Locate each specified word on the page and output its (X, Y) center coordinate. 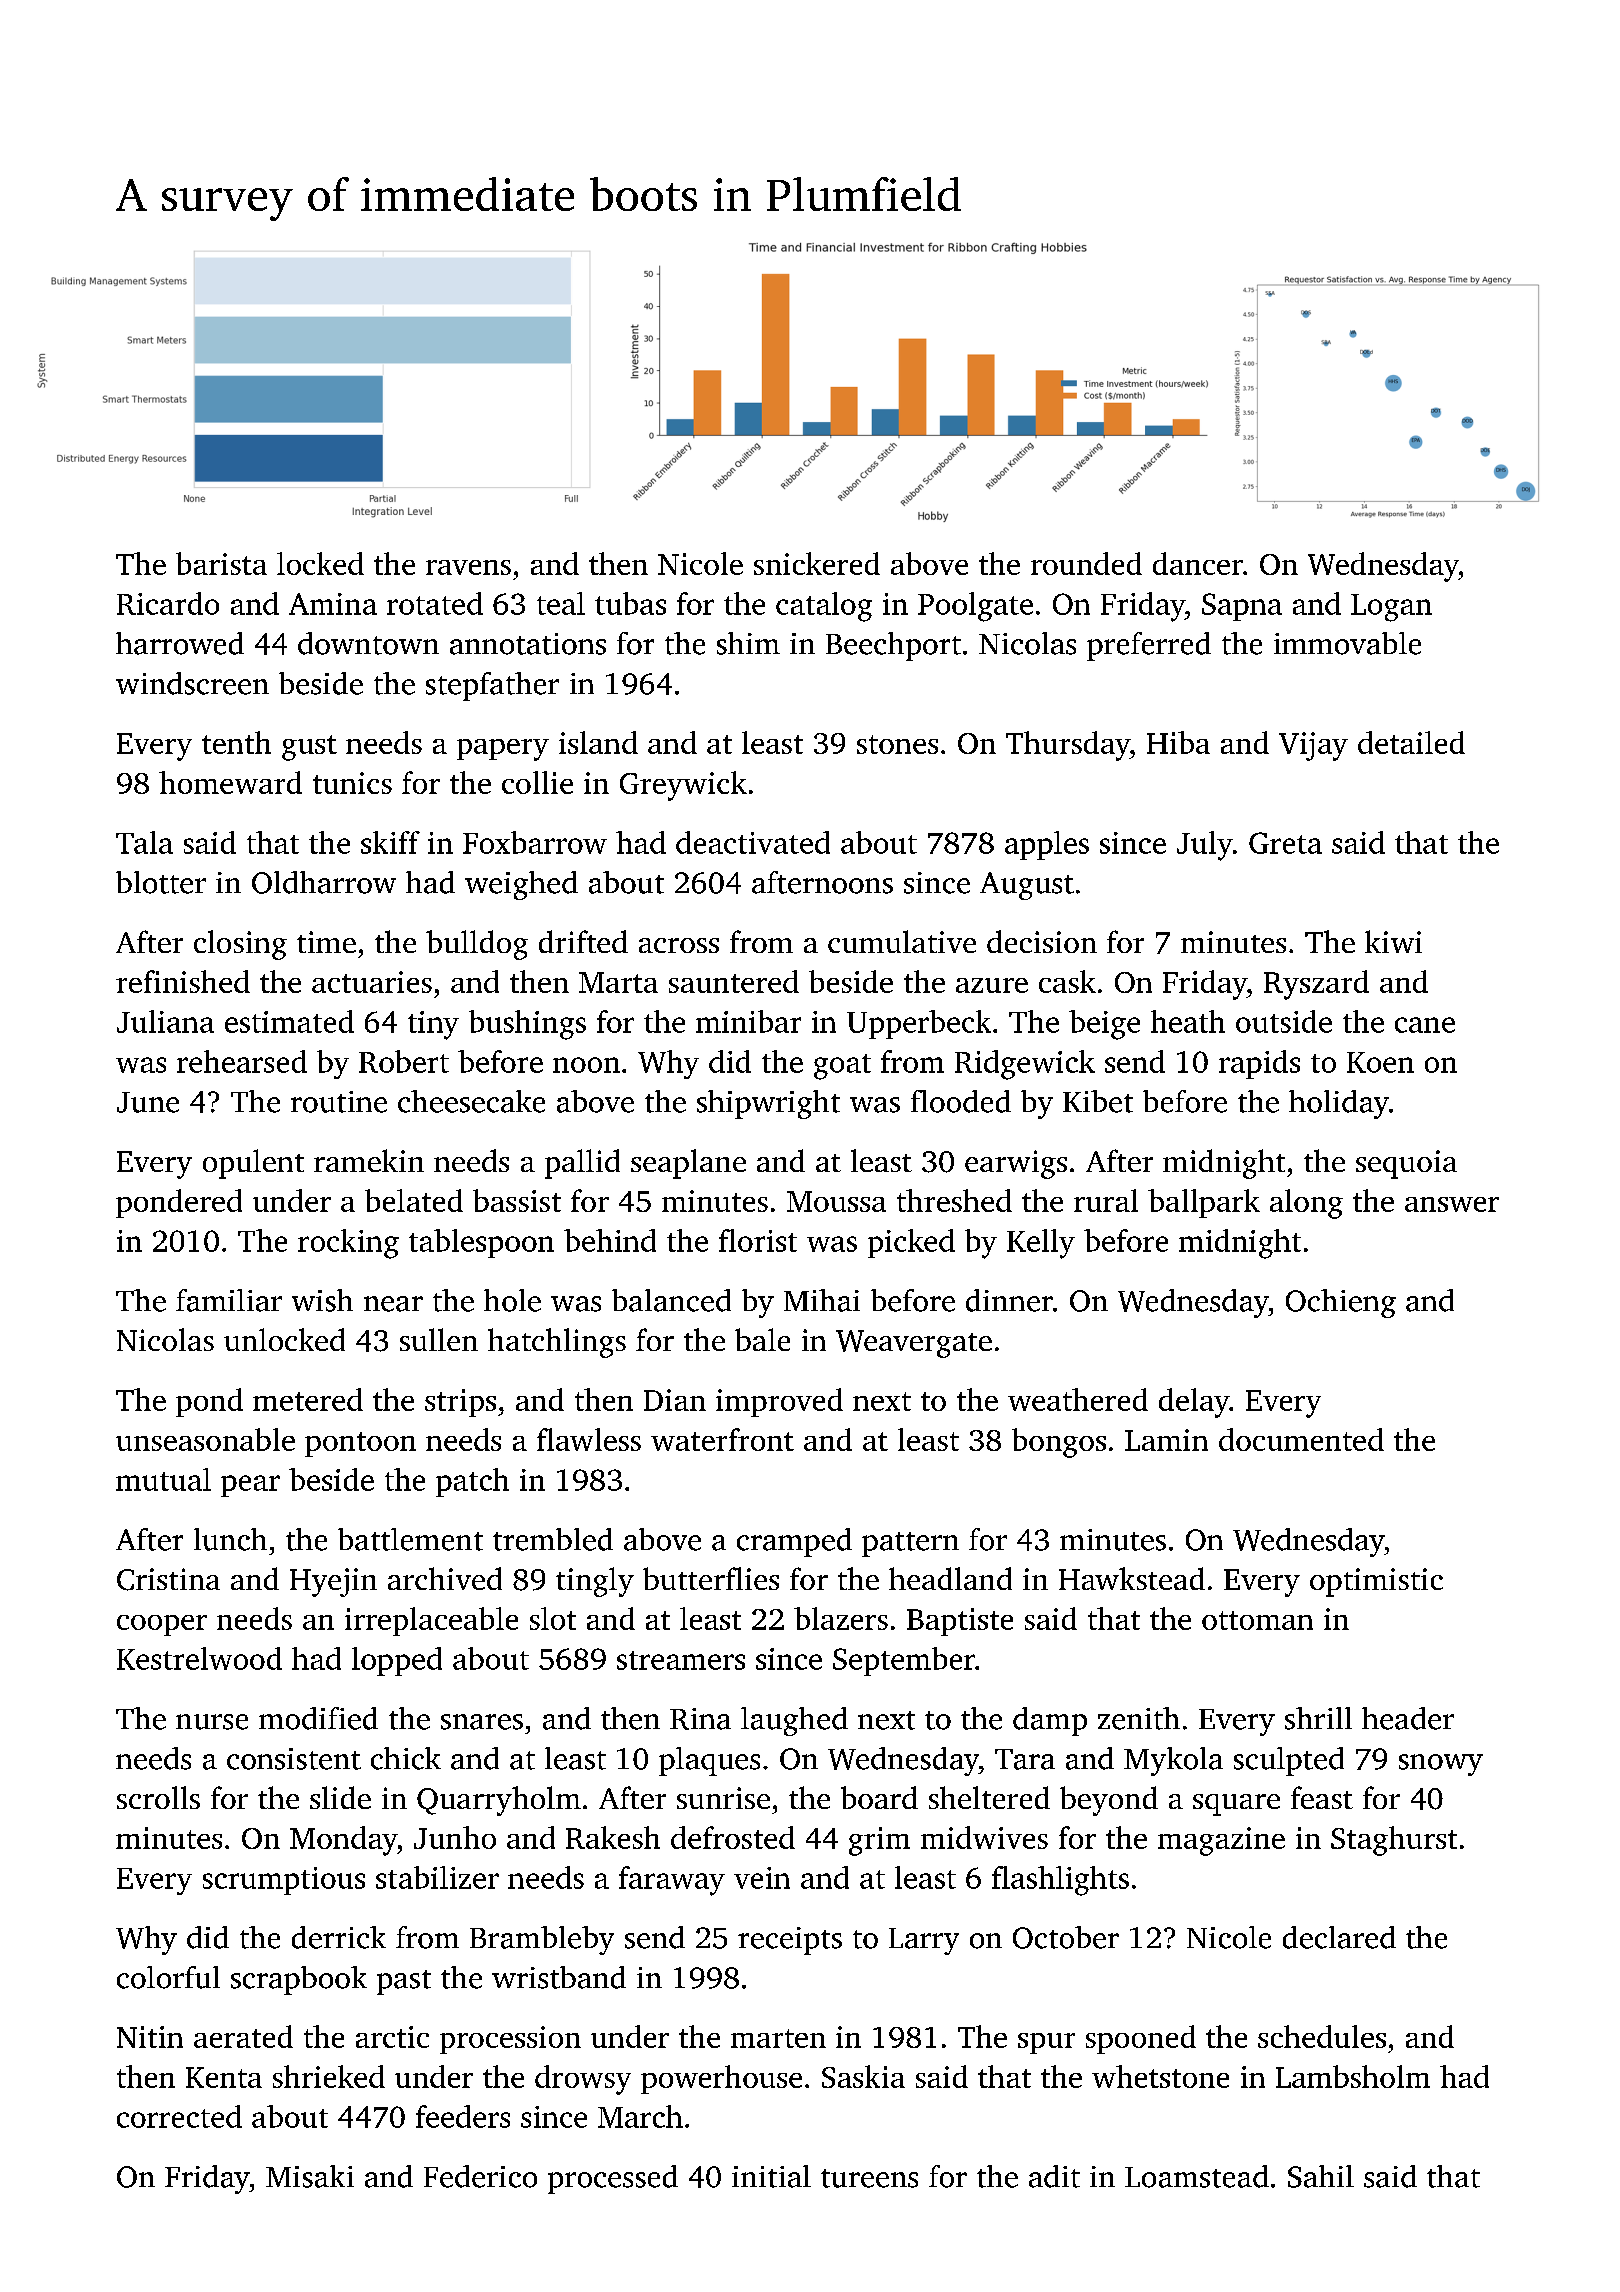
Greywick (683, 786)
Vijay (1313, 746)
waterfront (722, 1439)
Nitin (150, 2037)
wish (322, 1300)
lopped (397, 1661)
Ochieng (1341, 1303)
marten (778, 2038)
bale (762, 1339)
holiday (1339, 1104)
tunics (352, 783)
